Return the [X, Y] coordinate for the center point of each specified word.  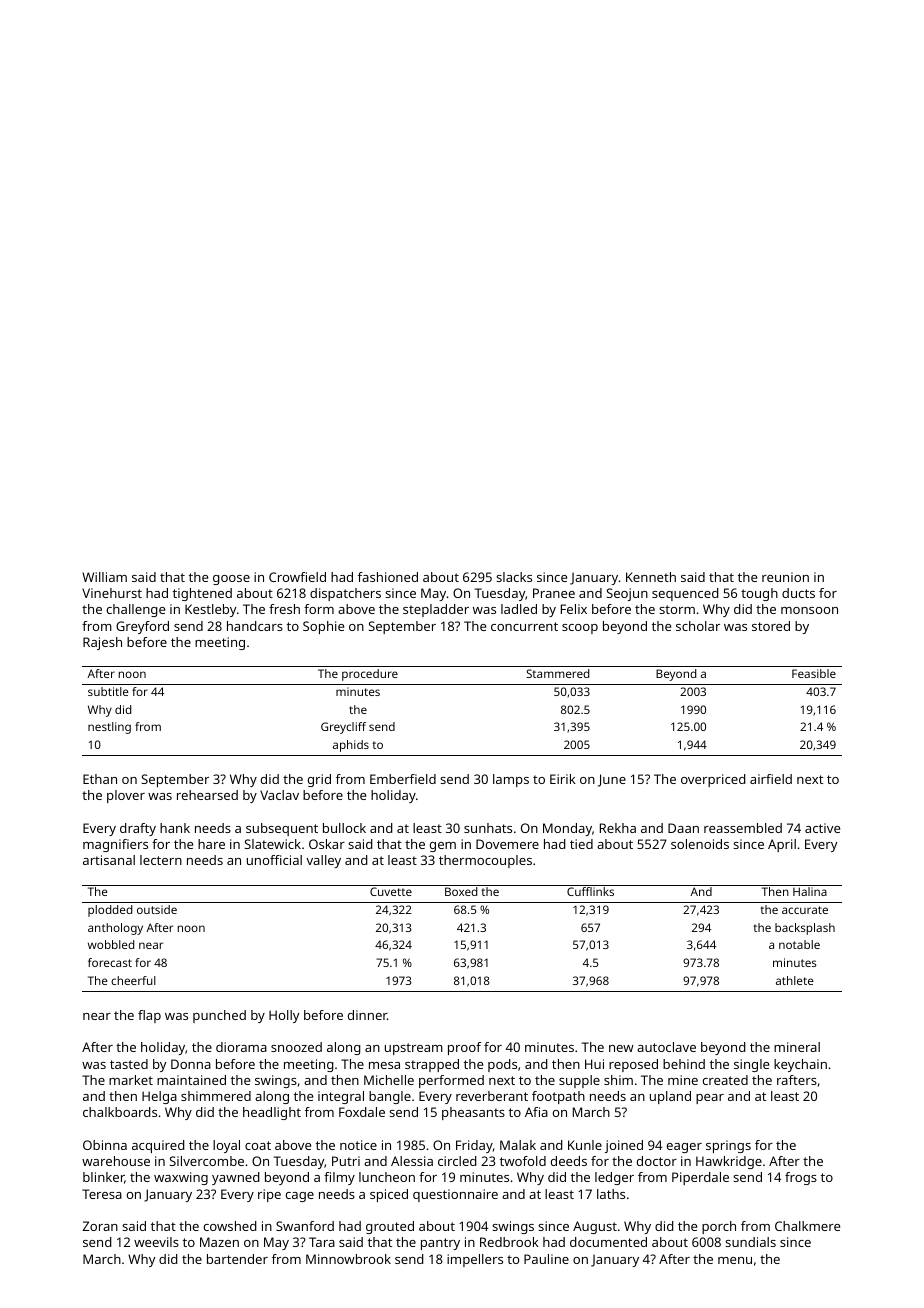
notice [358, 1145]
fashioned [388, 577]
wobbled [111, 944]
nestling [109, 728]
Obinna [105, 1145]
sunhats [488, 828]
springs [728, 1146]
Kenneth [651, 577]
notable [799, 944]
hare [211, 844]
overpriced [713, 780]
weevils [156, 1242]
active [822, 828]
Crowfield [297, 577]
